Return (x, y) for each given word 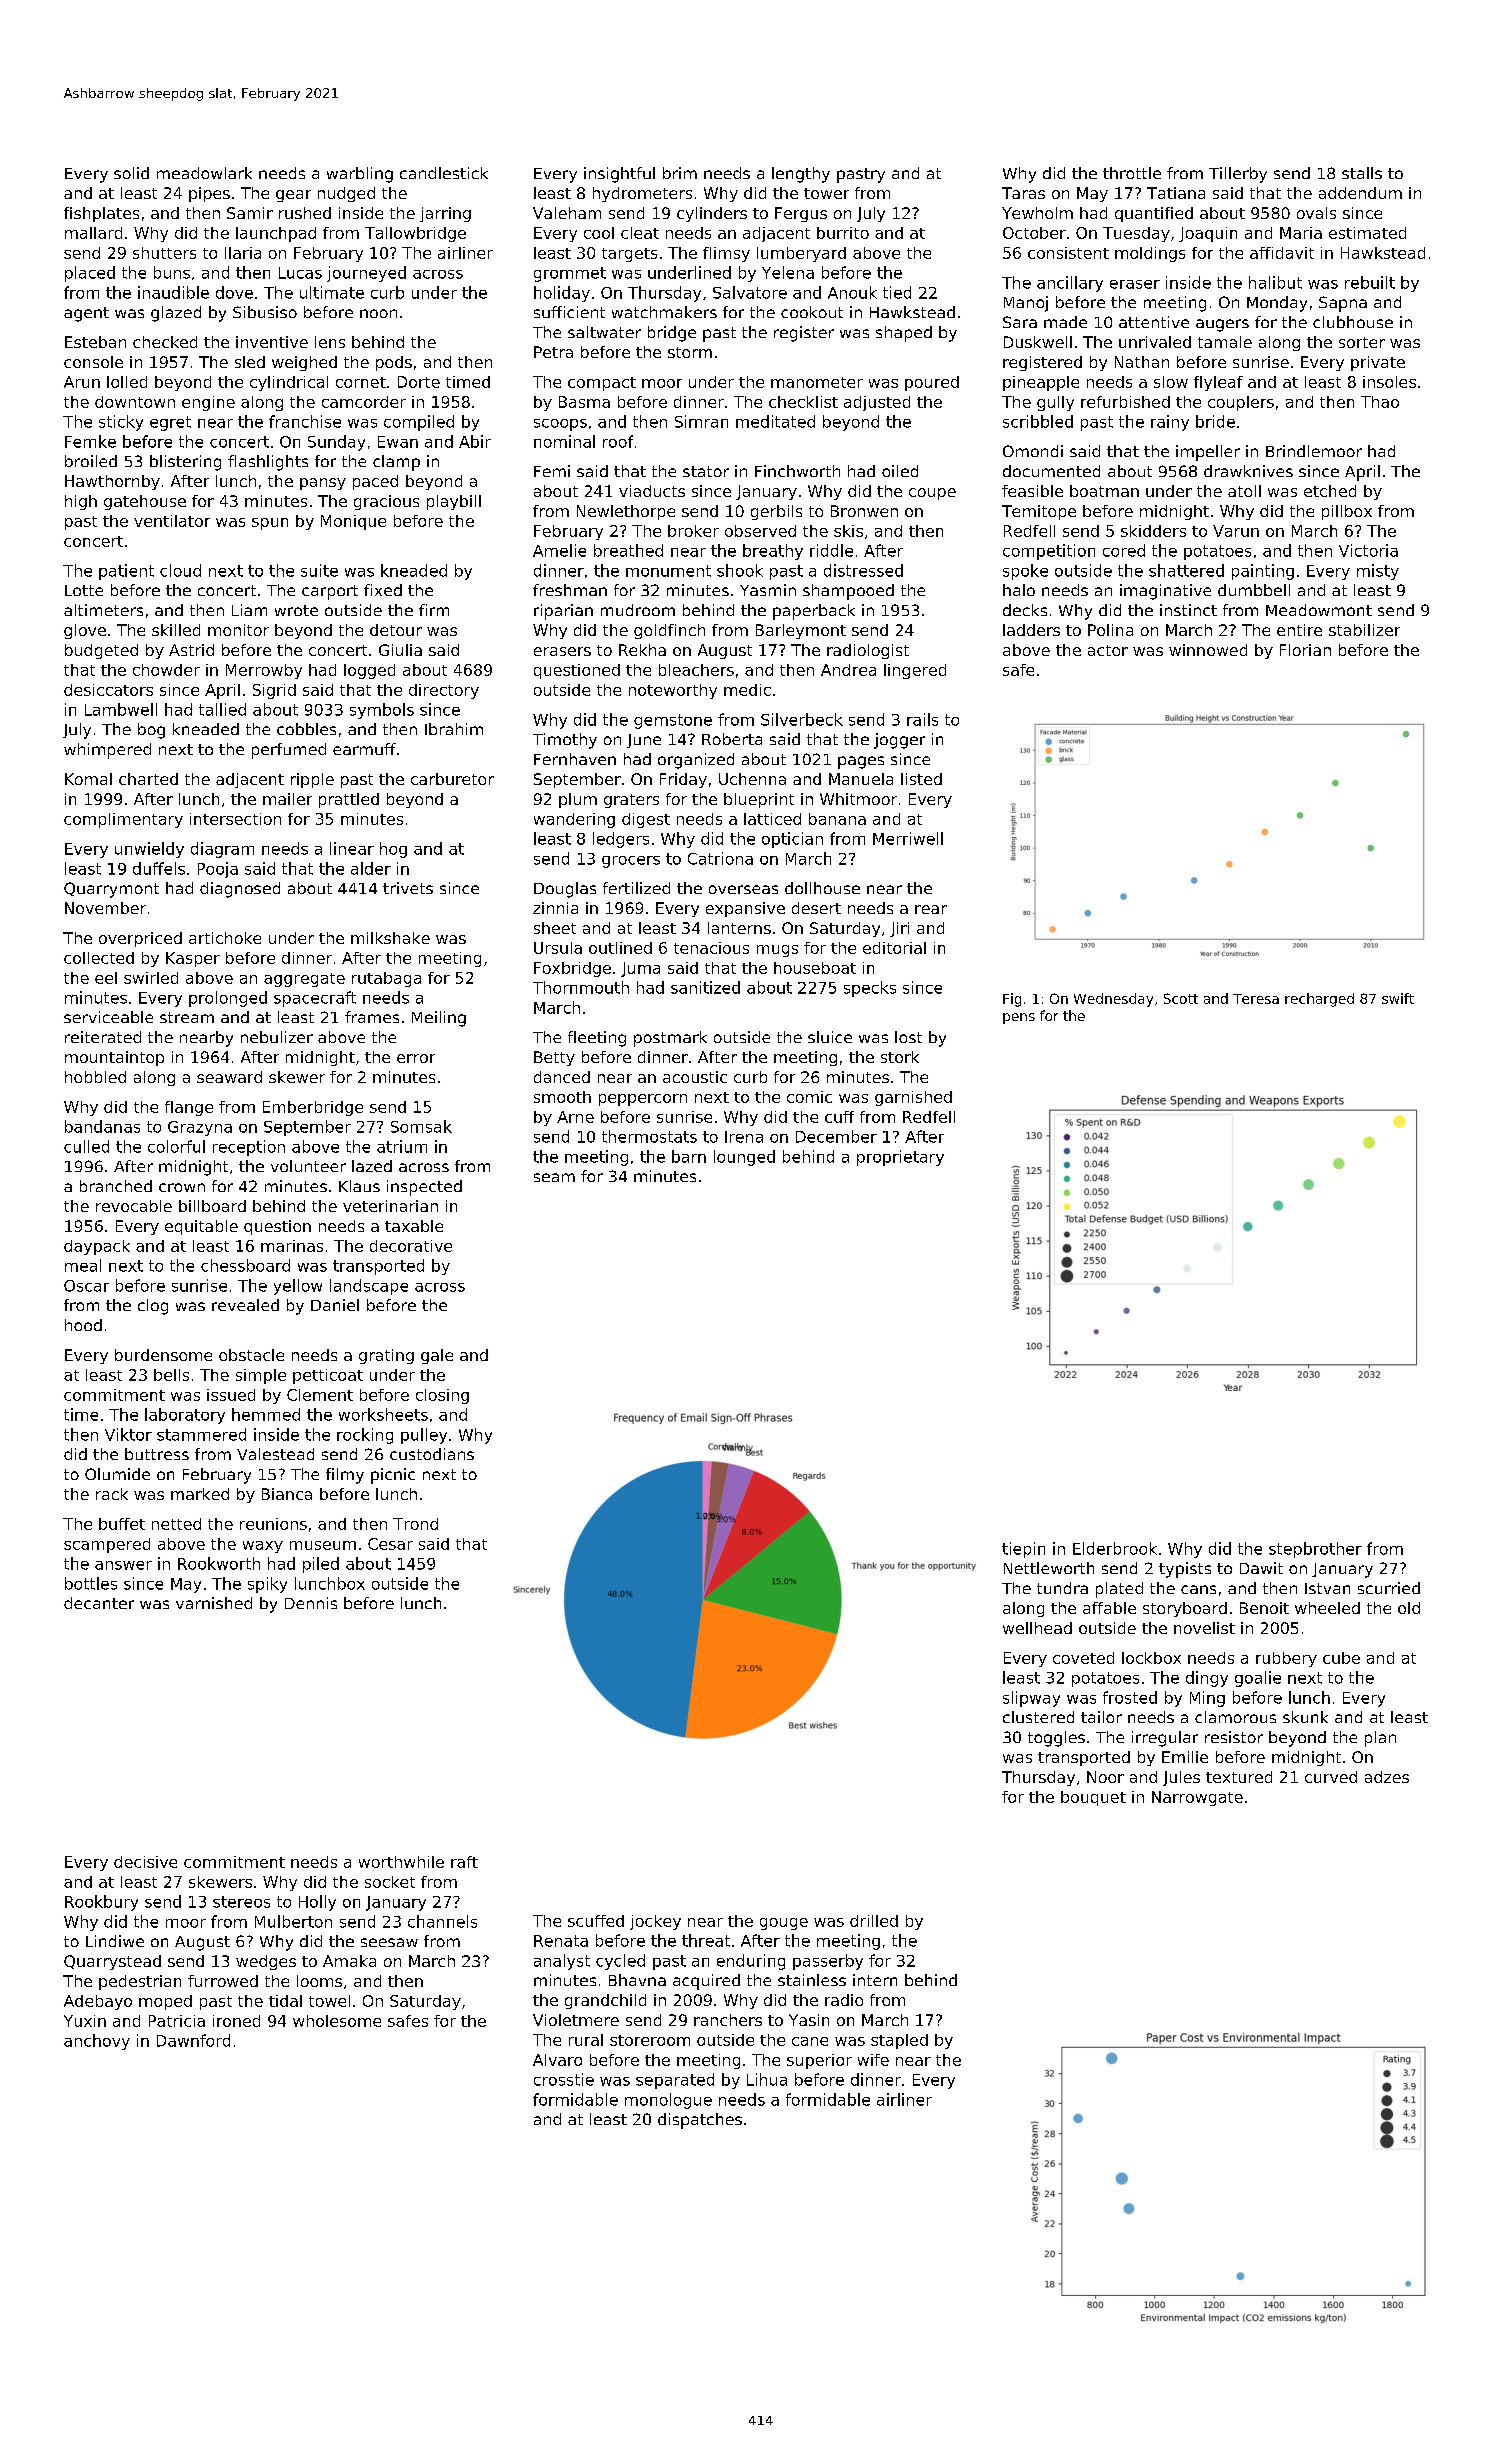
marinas (292, 1246)
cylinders (712, 214)
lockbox (1151, 1658)
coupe (932, 494)
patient (126, 572)
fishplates (101, 214)
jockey (655, 1922)
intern (875, 1980)
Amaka (349, 1961)
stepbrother (1315, 1550)
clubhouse (1353, 322)
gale (437, 1356)
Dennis (311, 1603)
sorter (1362, 342)
